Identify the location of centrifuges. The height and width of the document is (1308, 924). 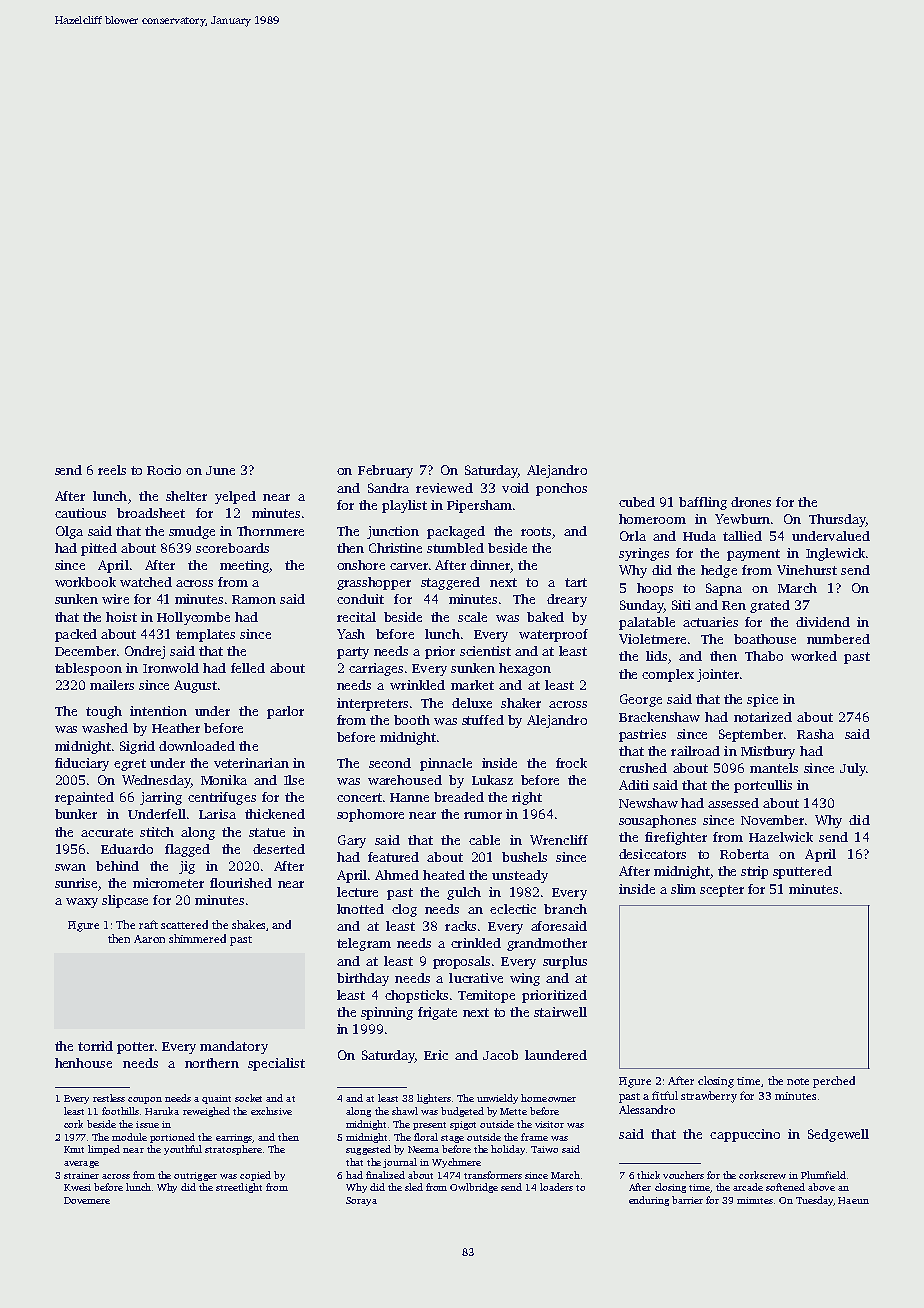
(222, 798).
